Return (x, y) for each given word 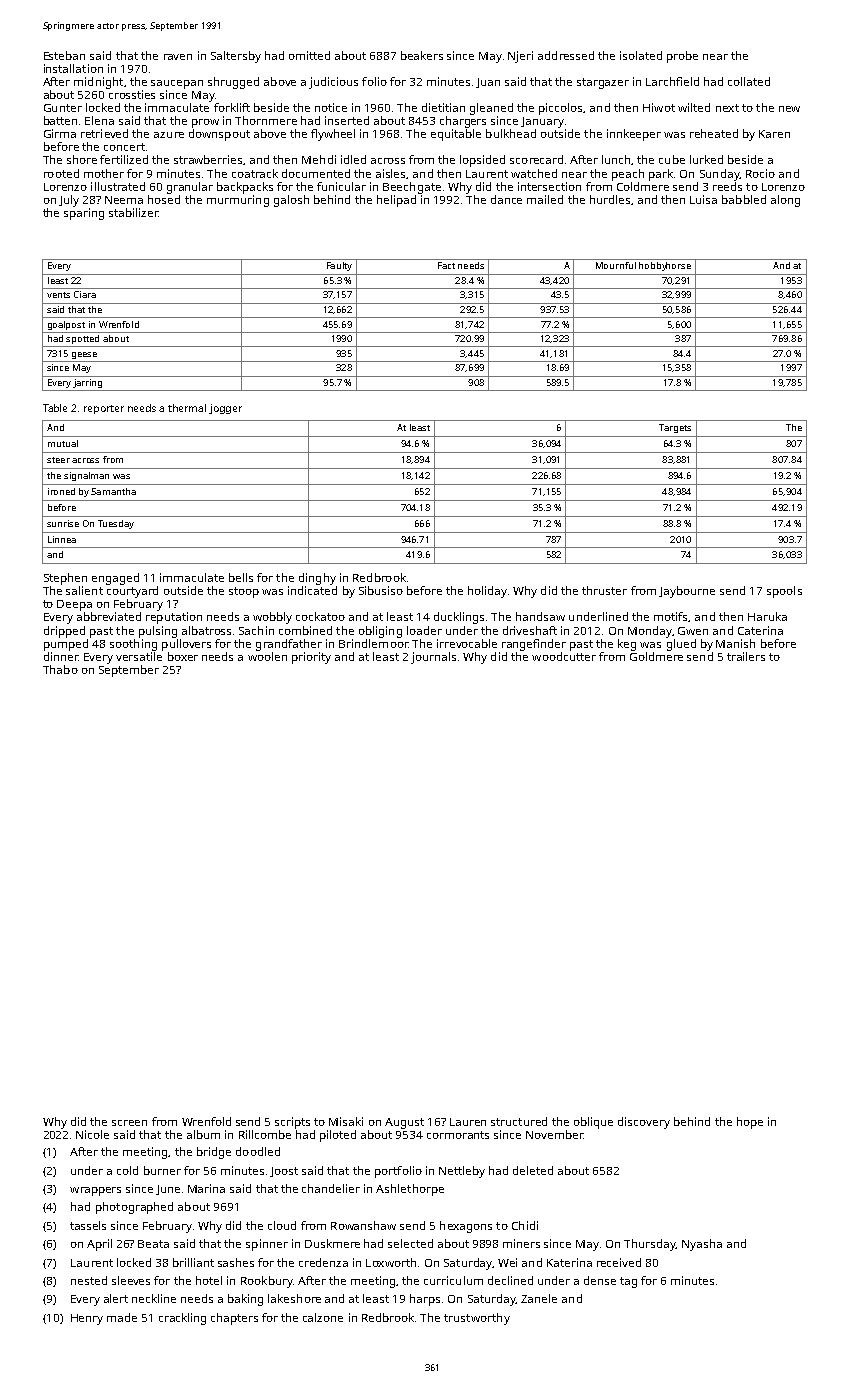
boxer (183, 656)
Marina (206, 1188)
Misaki (346, 1121)
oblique (593, 1123)
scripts (292, 1123)
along (785, 201)
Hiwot (659, 107)
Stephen (65, 579)
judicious (333, 83)
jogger (225, 409)
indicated (312, 590)
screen (129, 1123)
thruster (604, 590)
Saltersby (236, 57)
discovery (644, 1123)
